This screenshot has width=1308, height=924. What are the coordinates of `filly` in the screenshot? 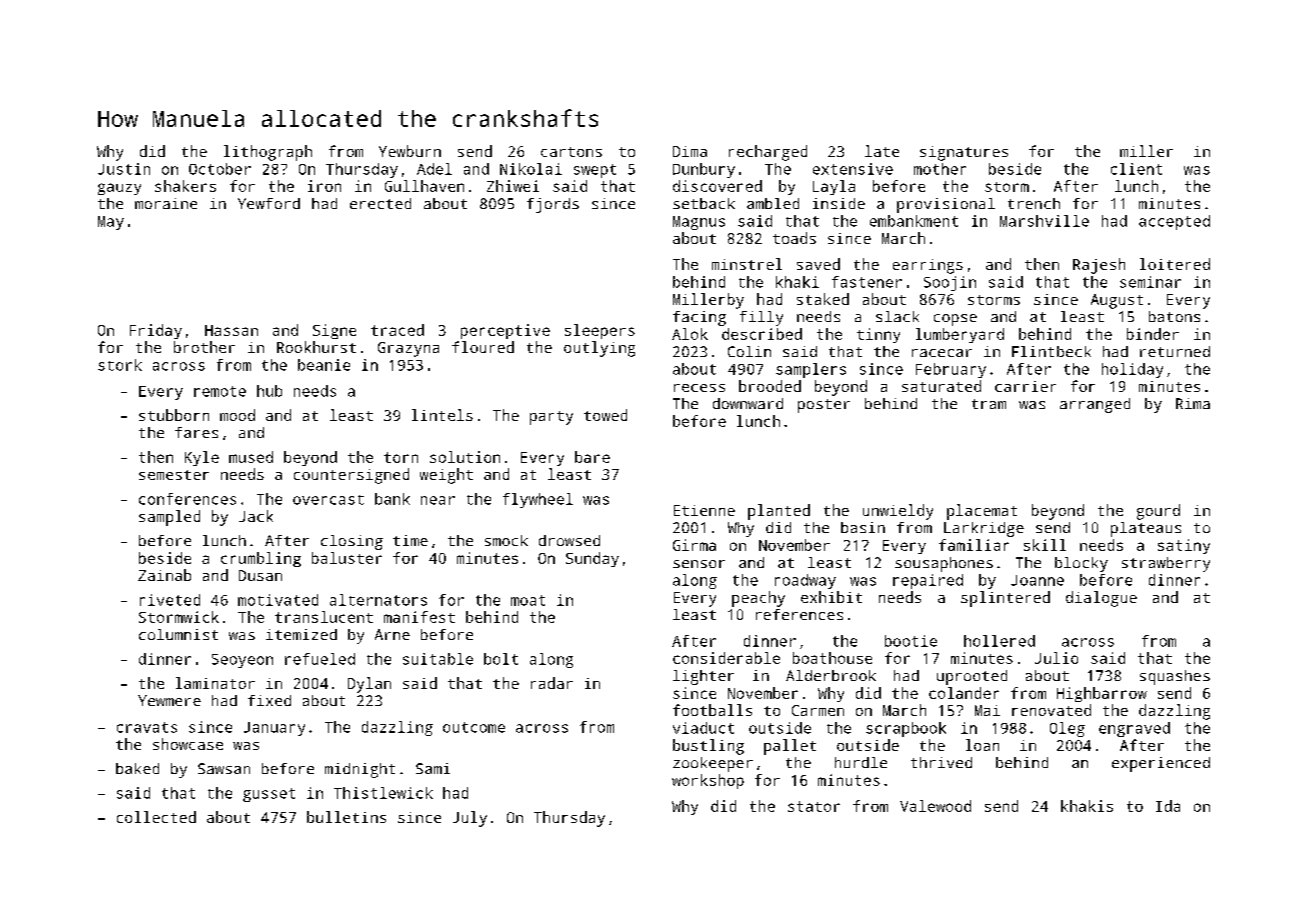 It's located at (761, 318).
